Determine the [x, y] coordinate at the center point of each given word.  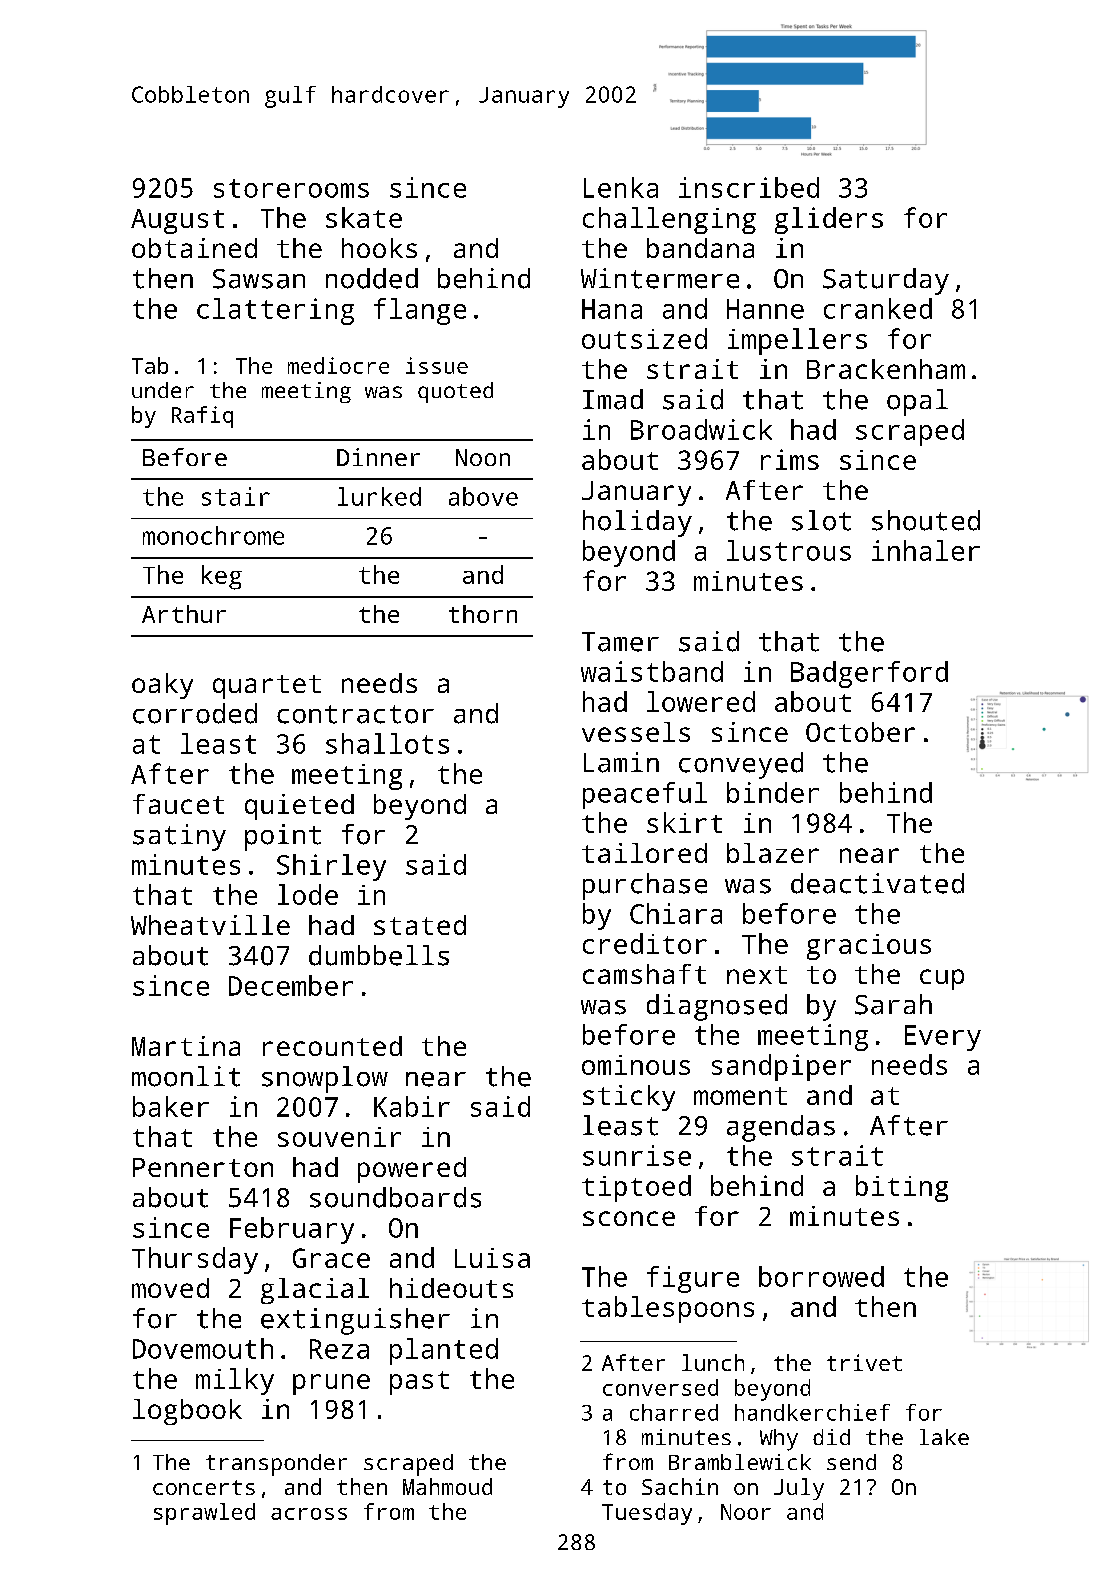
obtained [194, 248]
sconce [629, 1218]
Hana [612, 309]
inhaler [926, 550]
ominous [636, 1065]
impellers [797, 341]
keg [222, 577]
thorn [483, 614]
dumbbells [379, 955]
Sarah [893, 1004]
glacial [315, 1291]
